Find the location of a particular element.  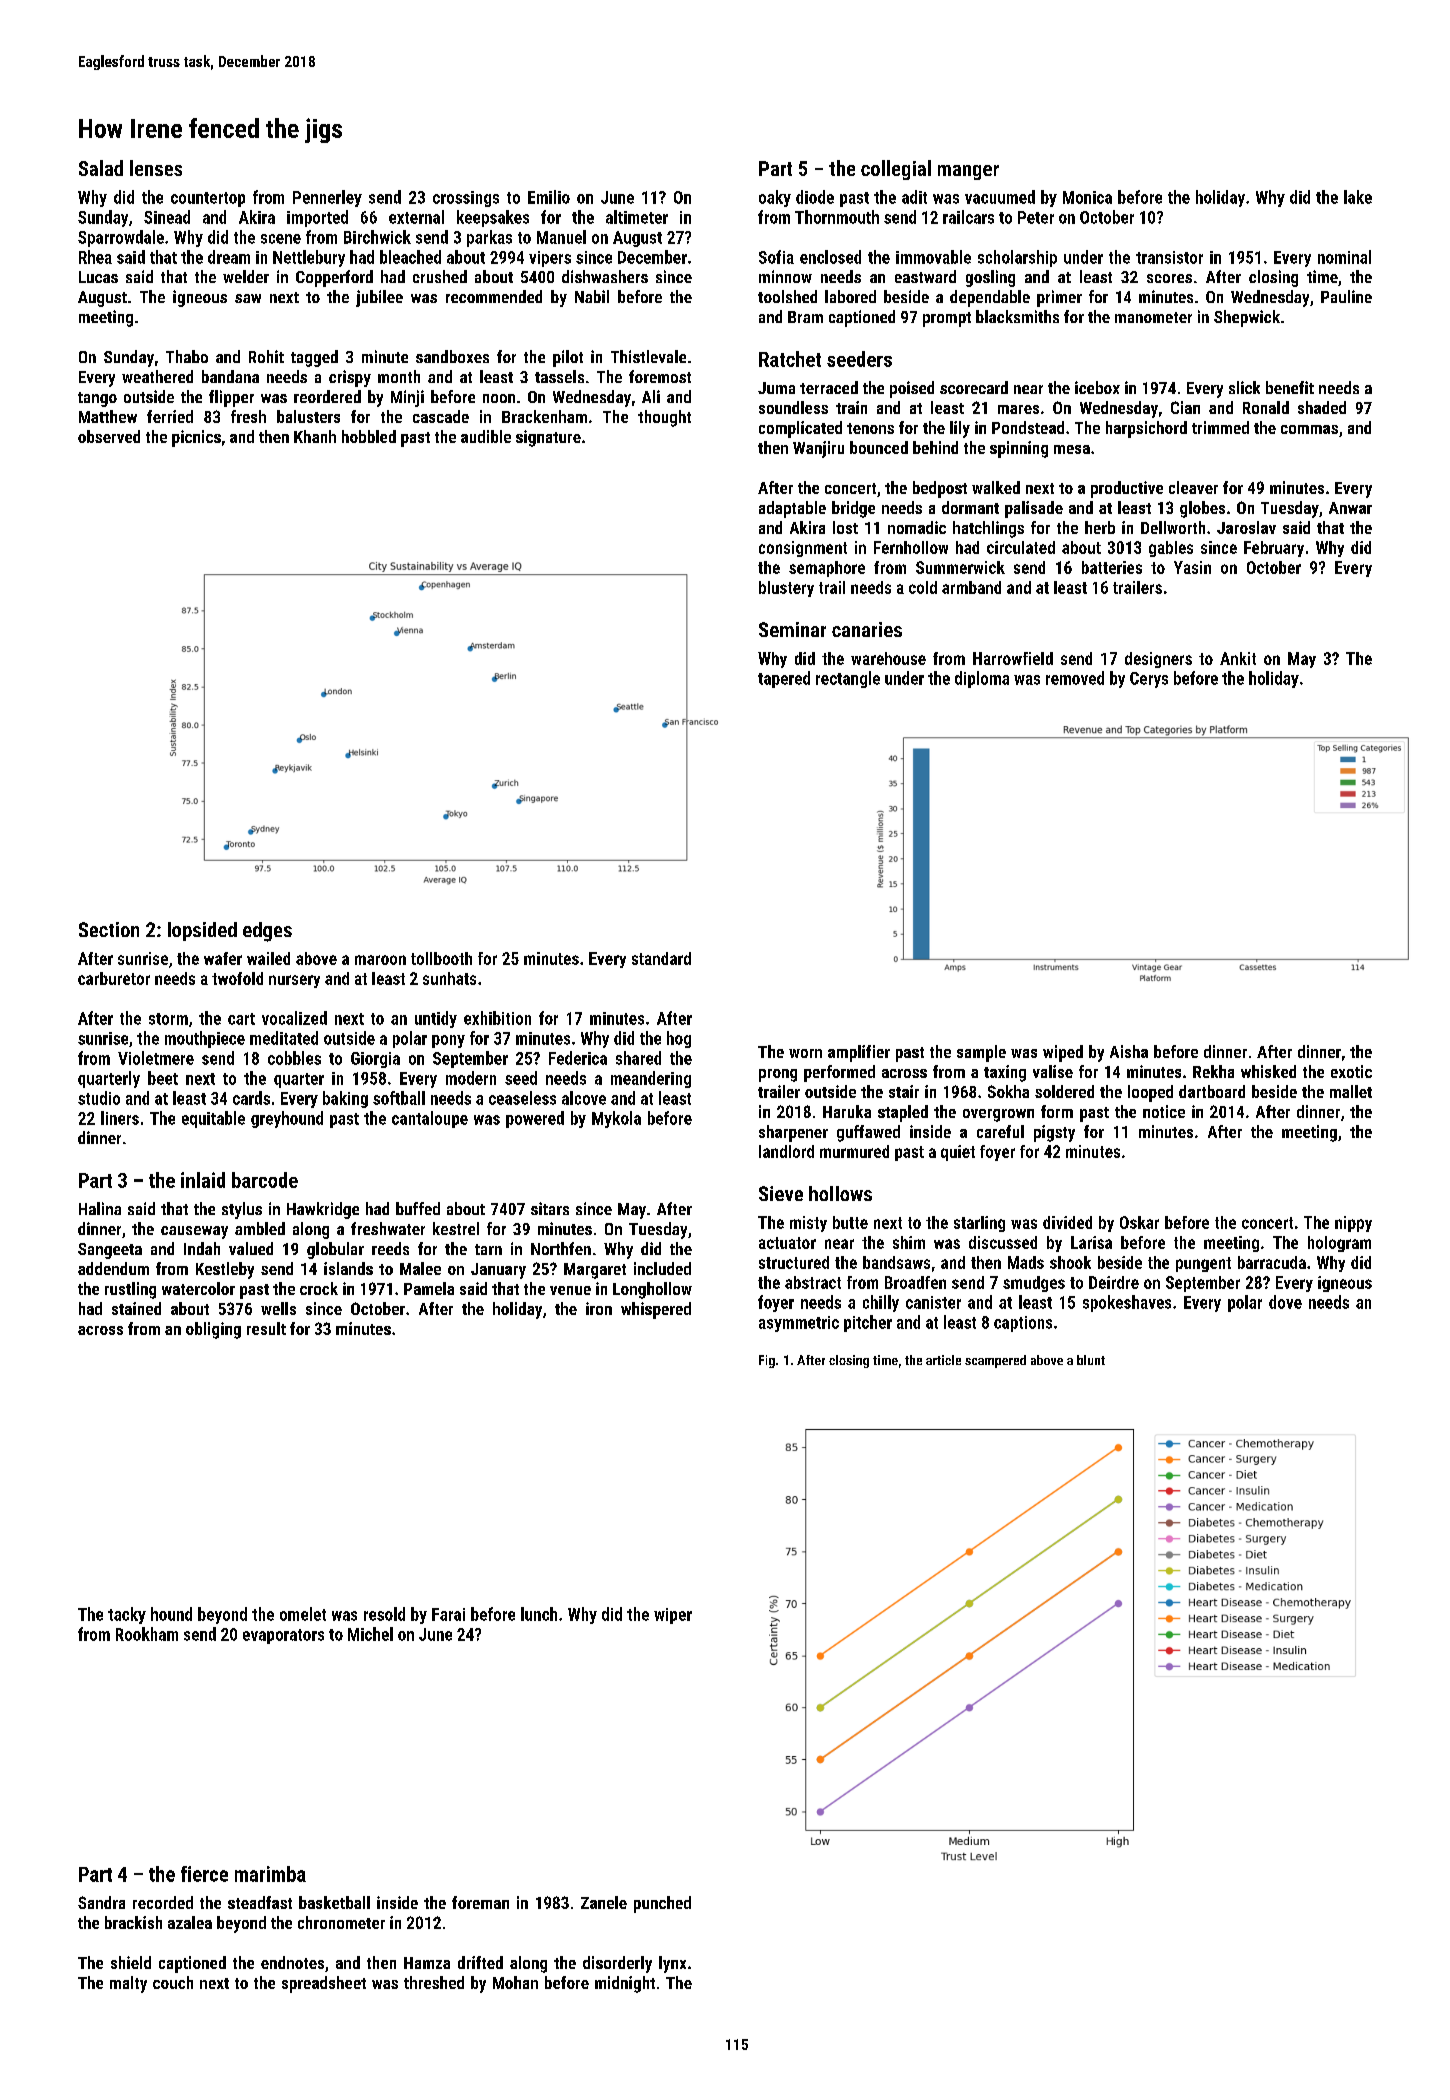

Jaroslav is located at coordinates (1246, 527).
